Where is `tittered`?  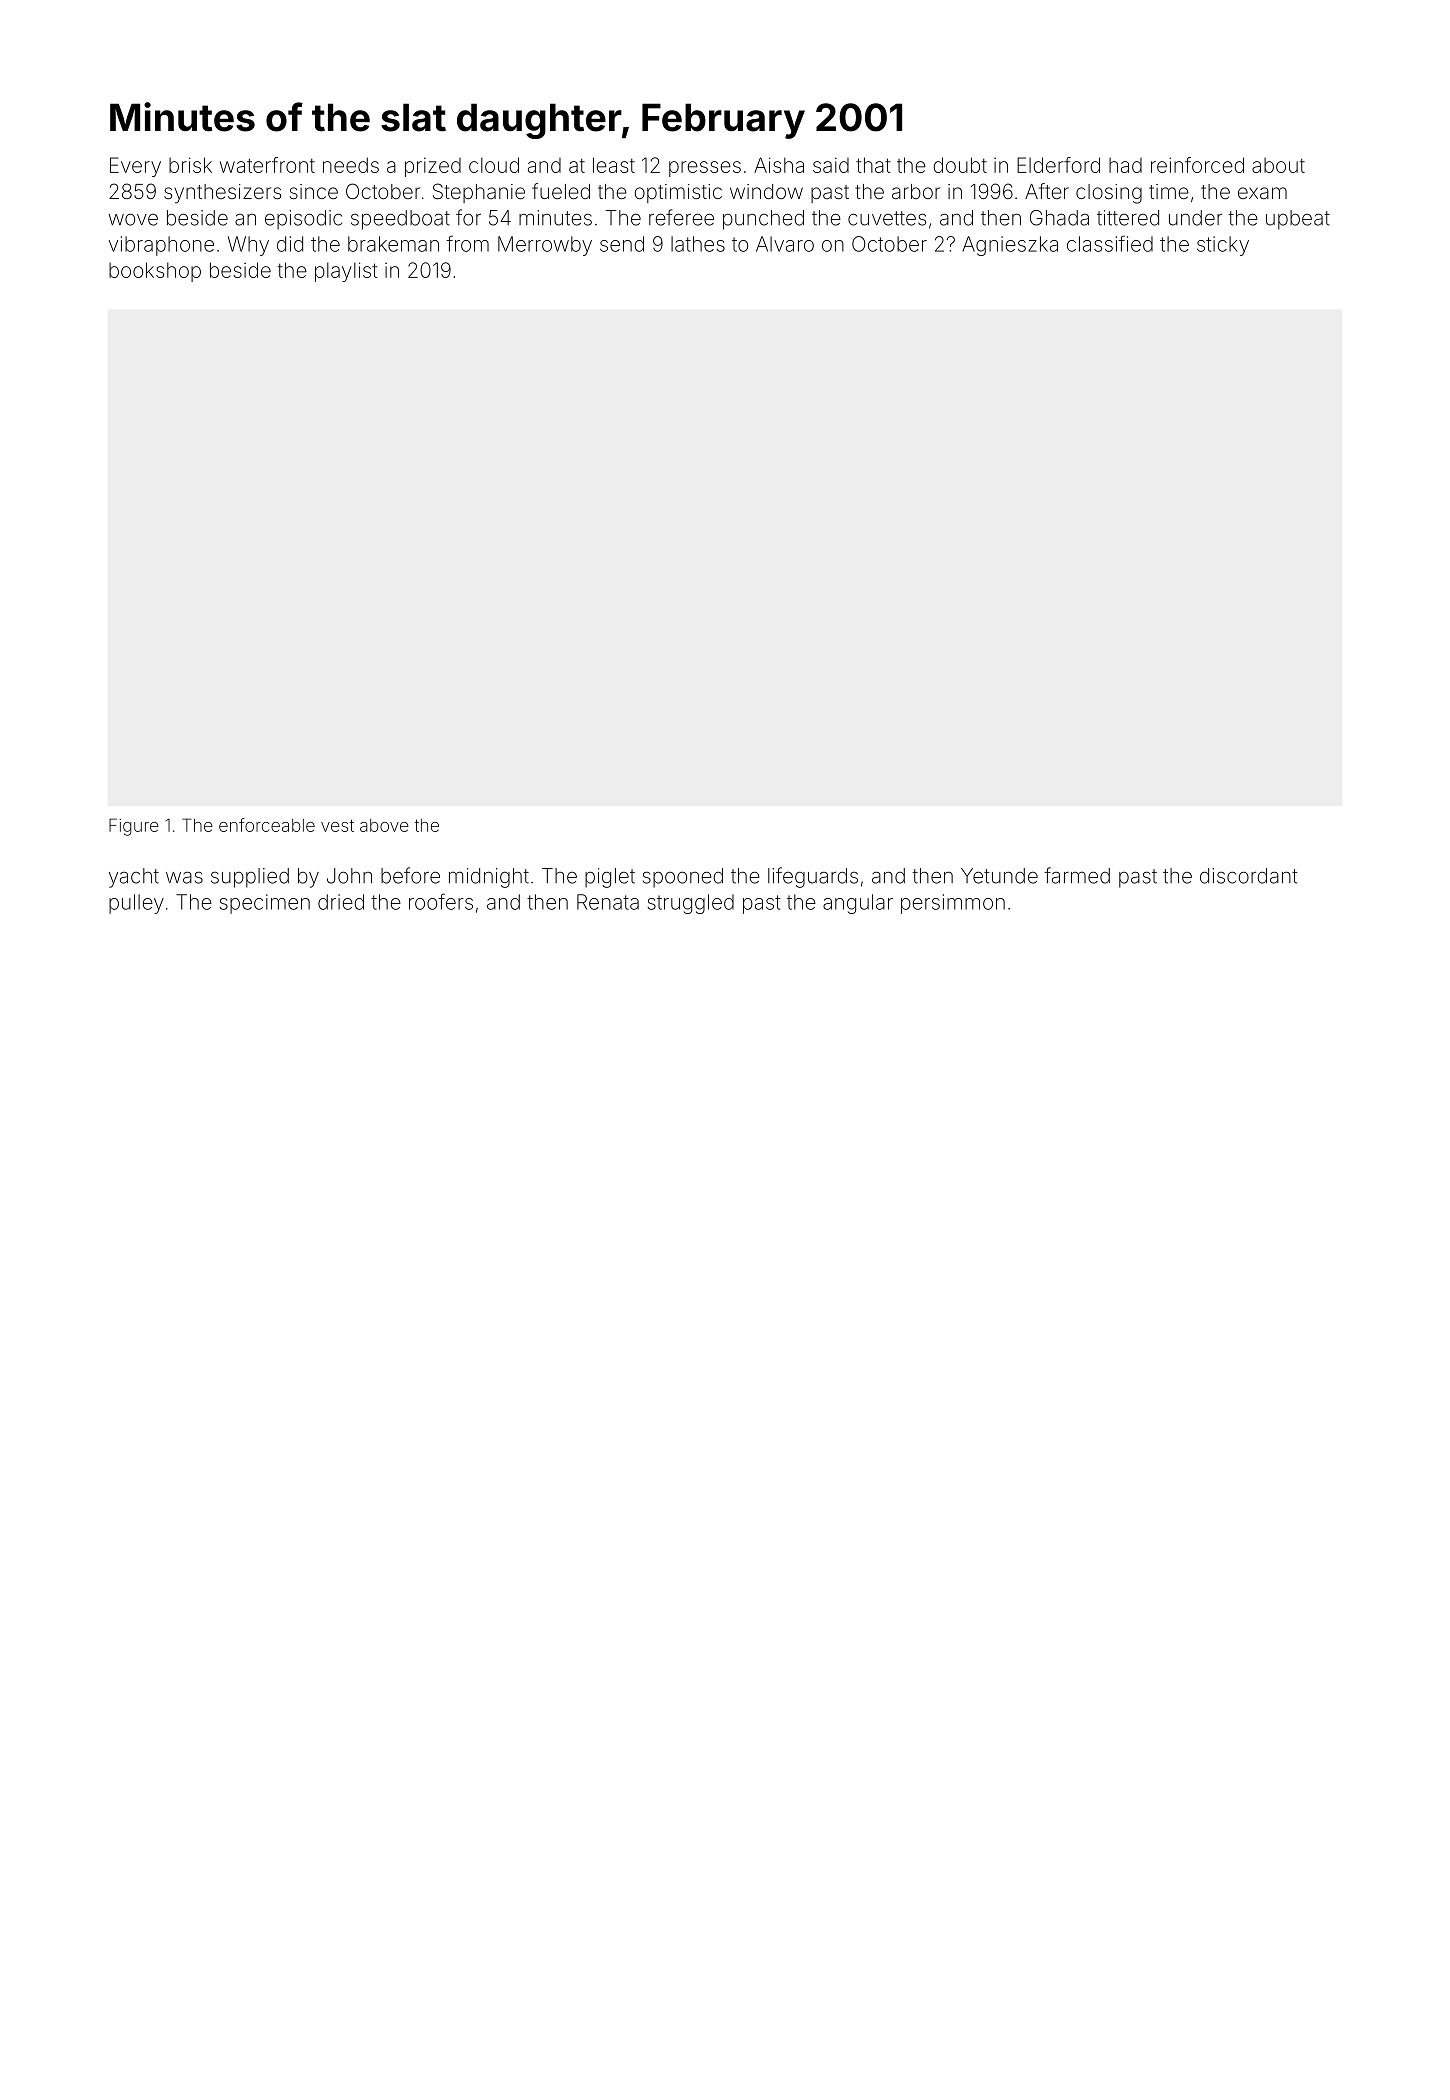 tittered is located at coordinates (1128, 218).
